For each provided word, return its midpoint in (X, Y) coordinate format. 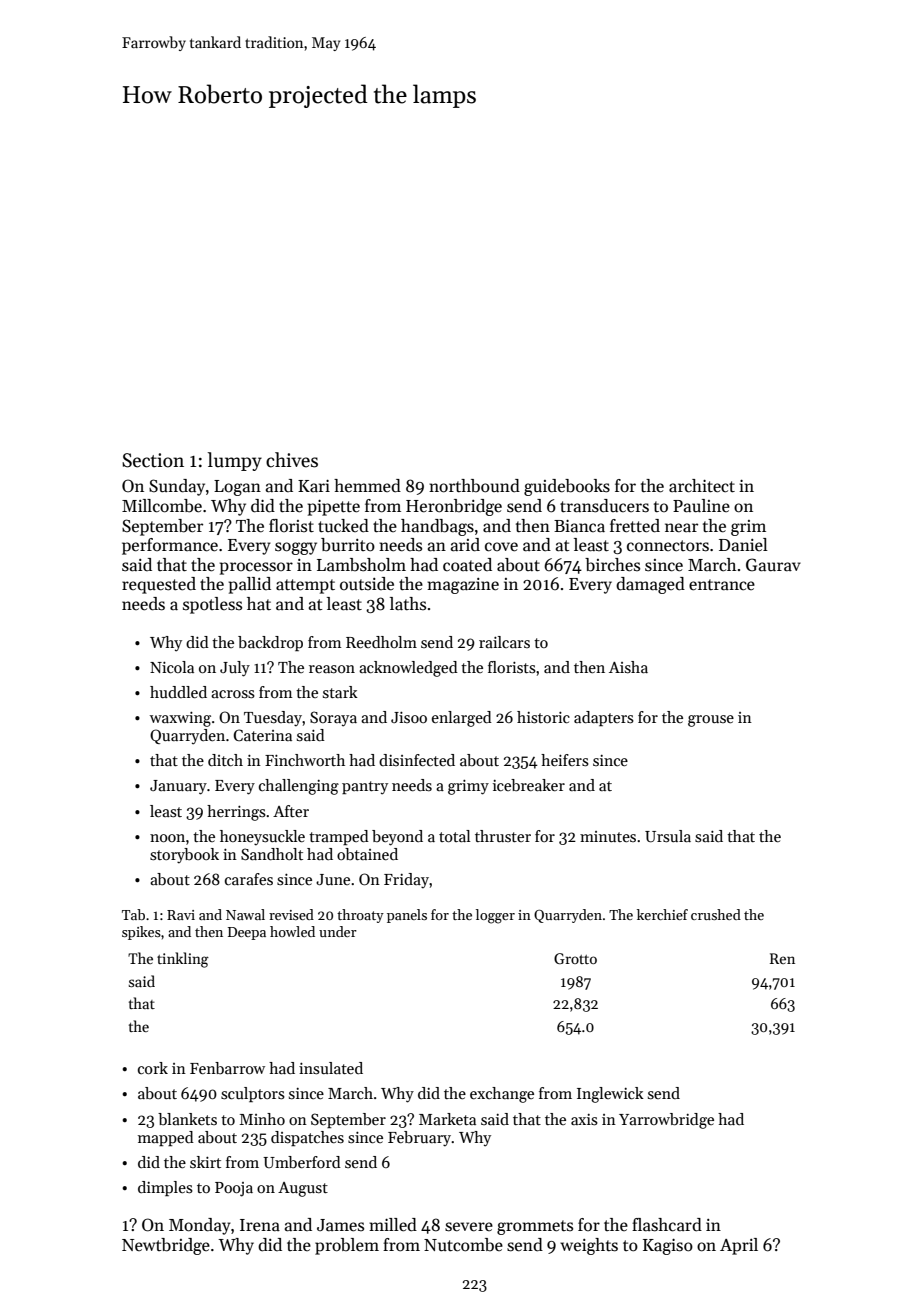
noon (167, 838)
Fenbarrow (227, 1068)
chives (292, 460)
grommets (535, 1227)
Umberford (302, 1162)
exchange (502, 1095)
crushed (716, 914)
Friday (406, 881)
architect (702, 486)
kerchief (662, 914)
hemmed (367, 486)
